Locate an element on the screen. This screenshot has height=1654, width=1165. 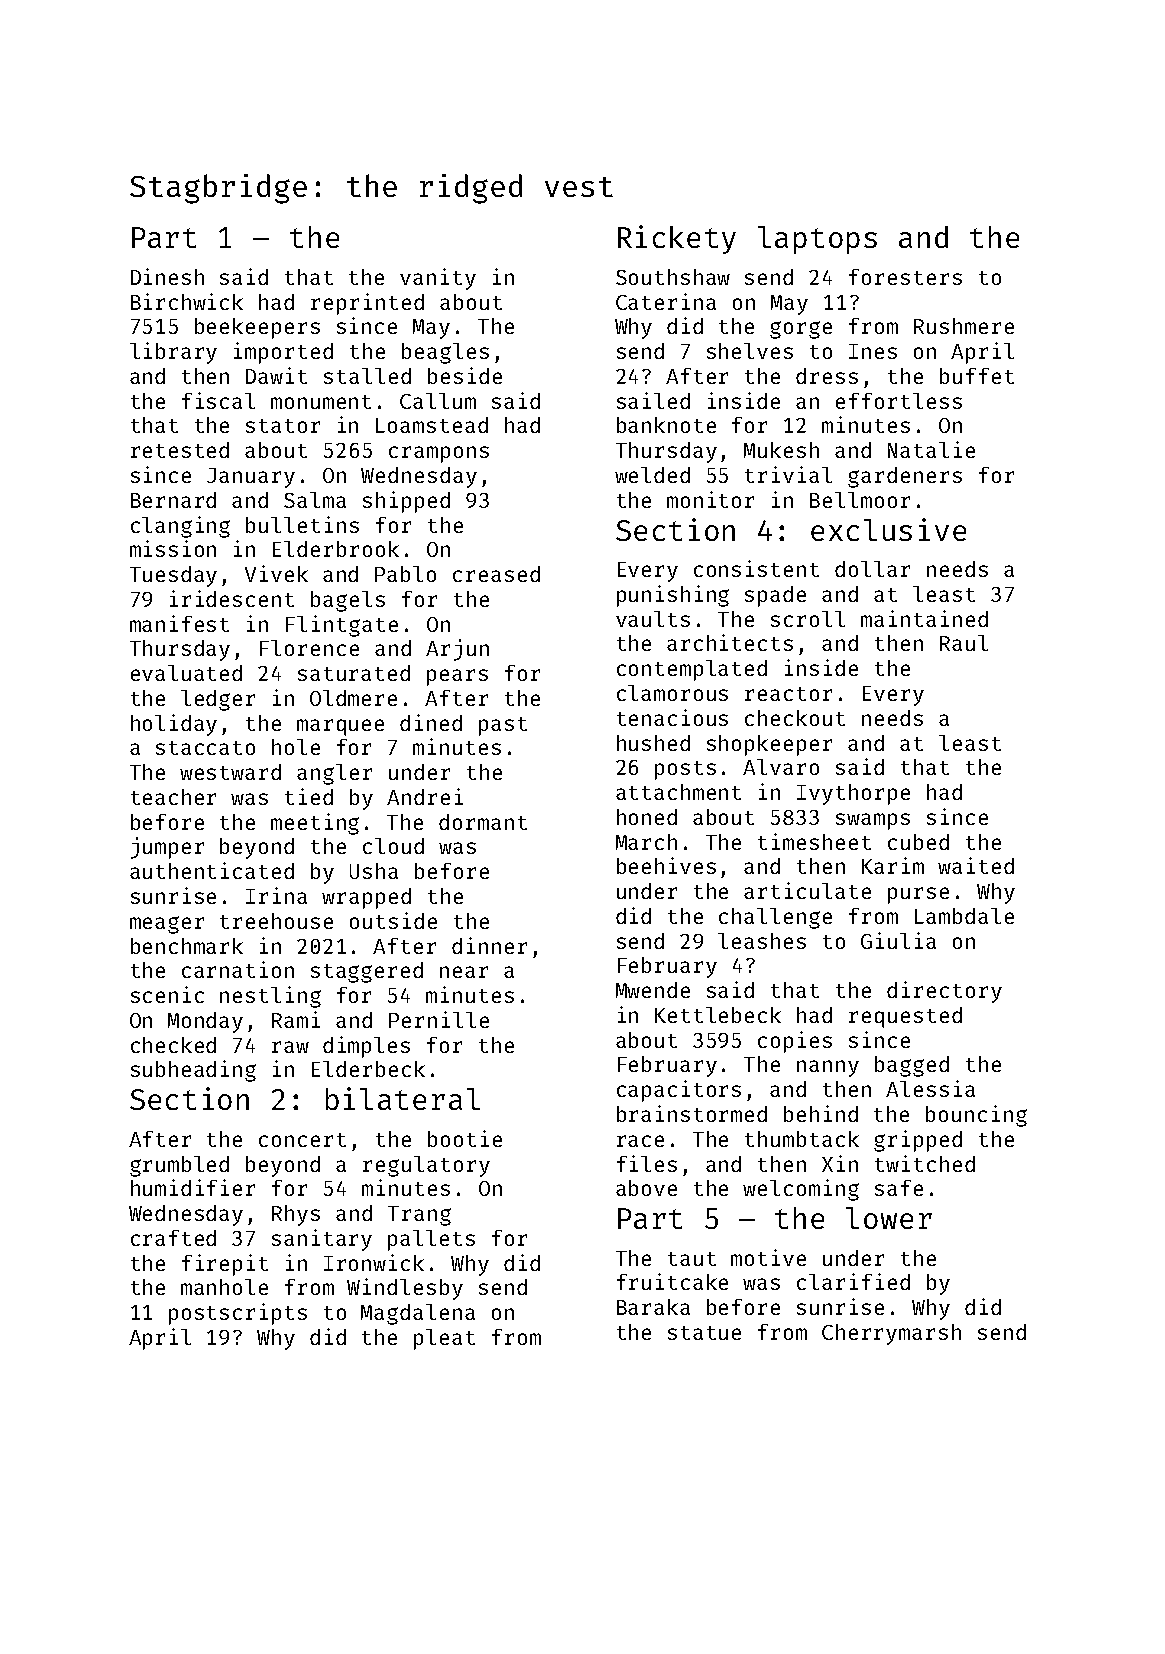
firepit is located at coordinates (225, 1265).
